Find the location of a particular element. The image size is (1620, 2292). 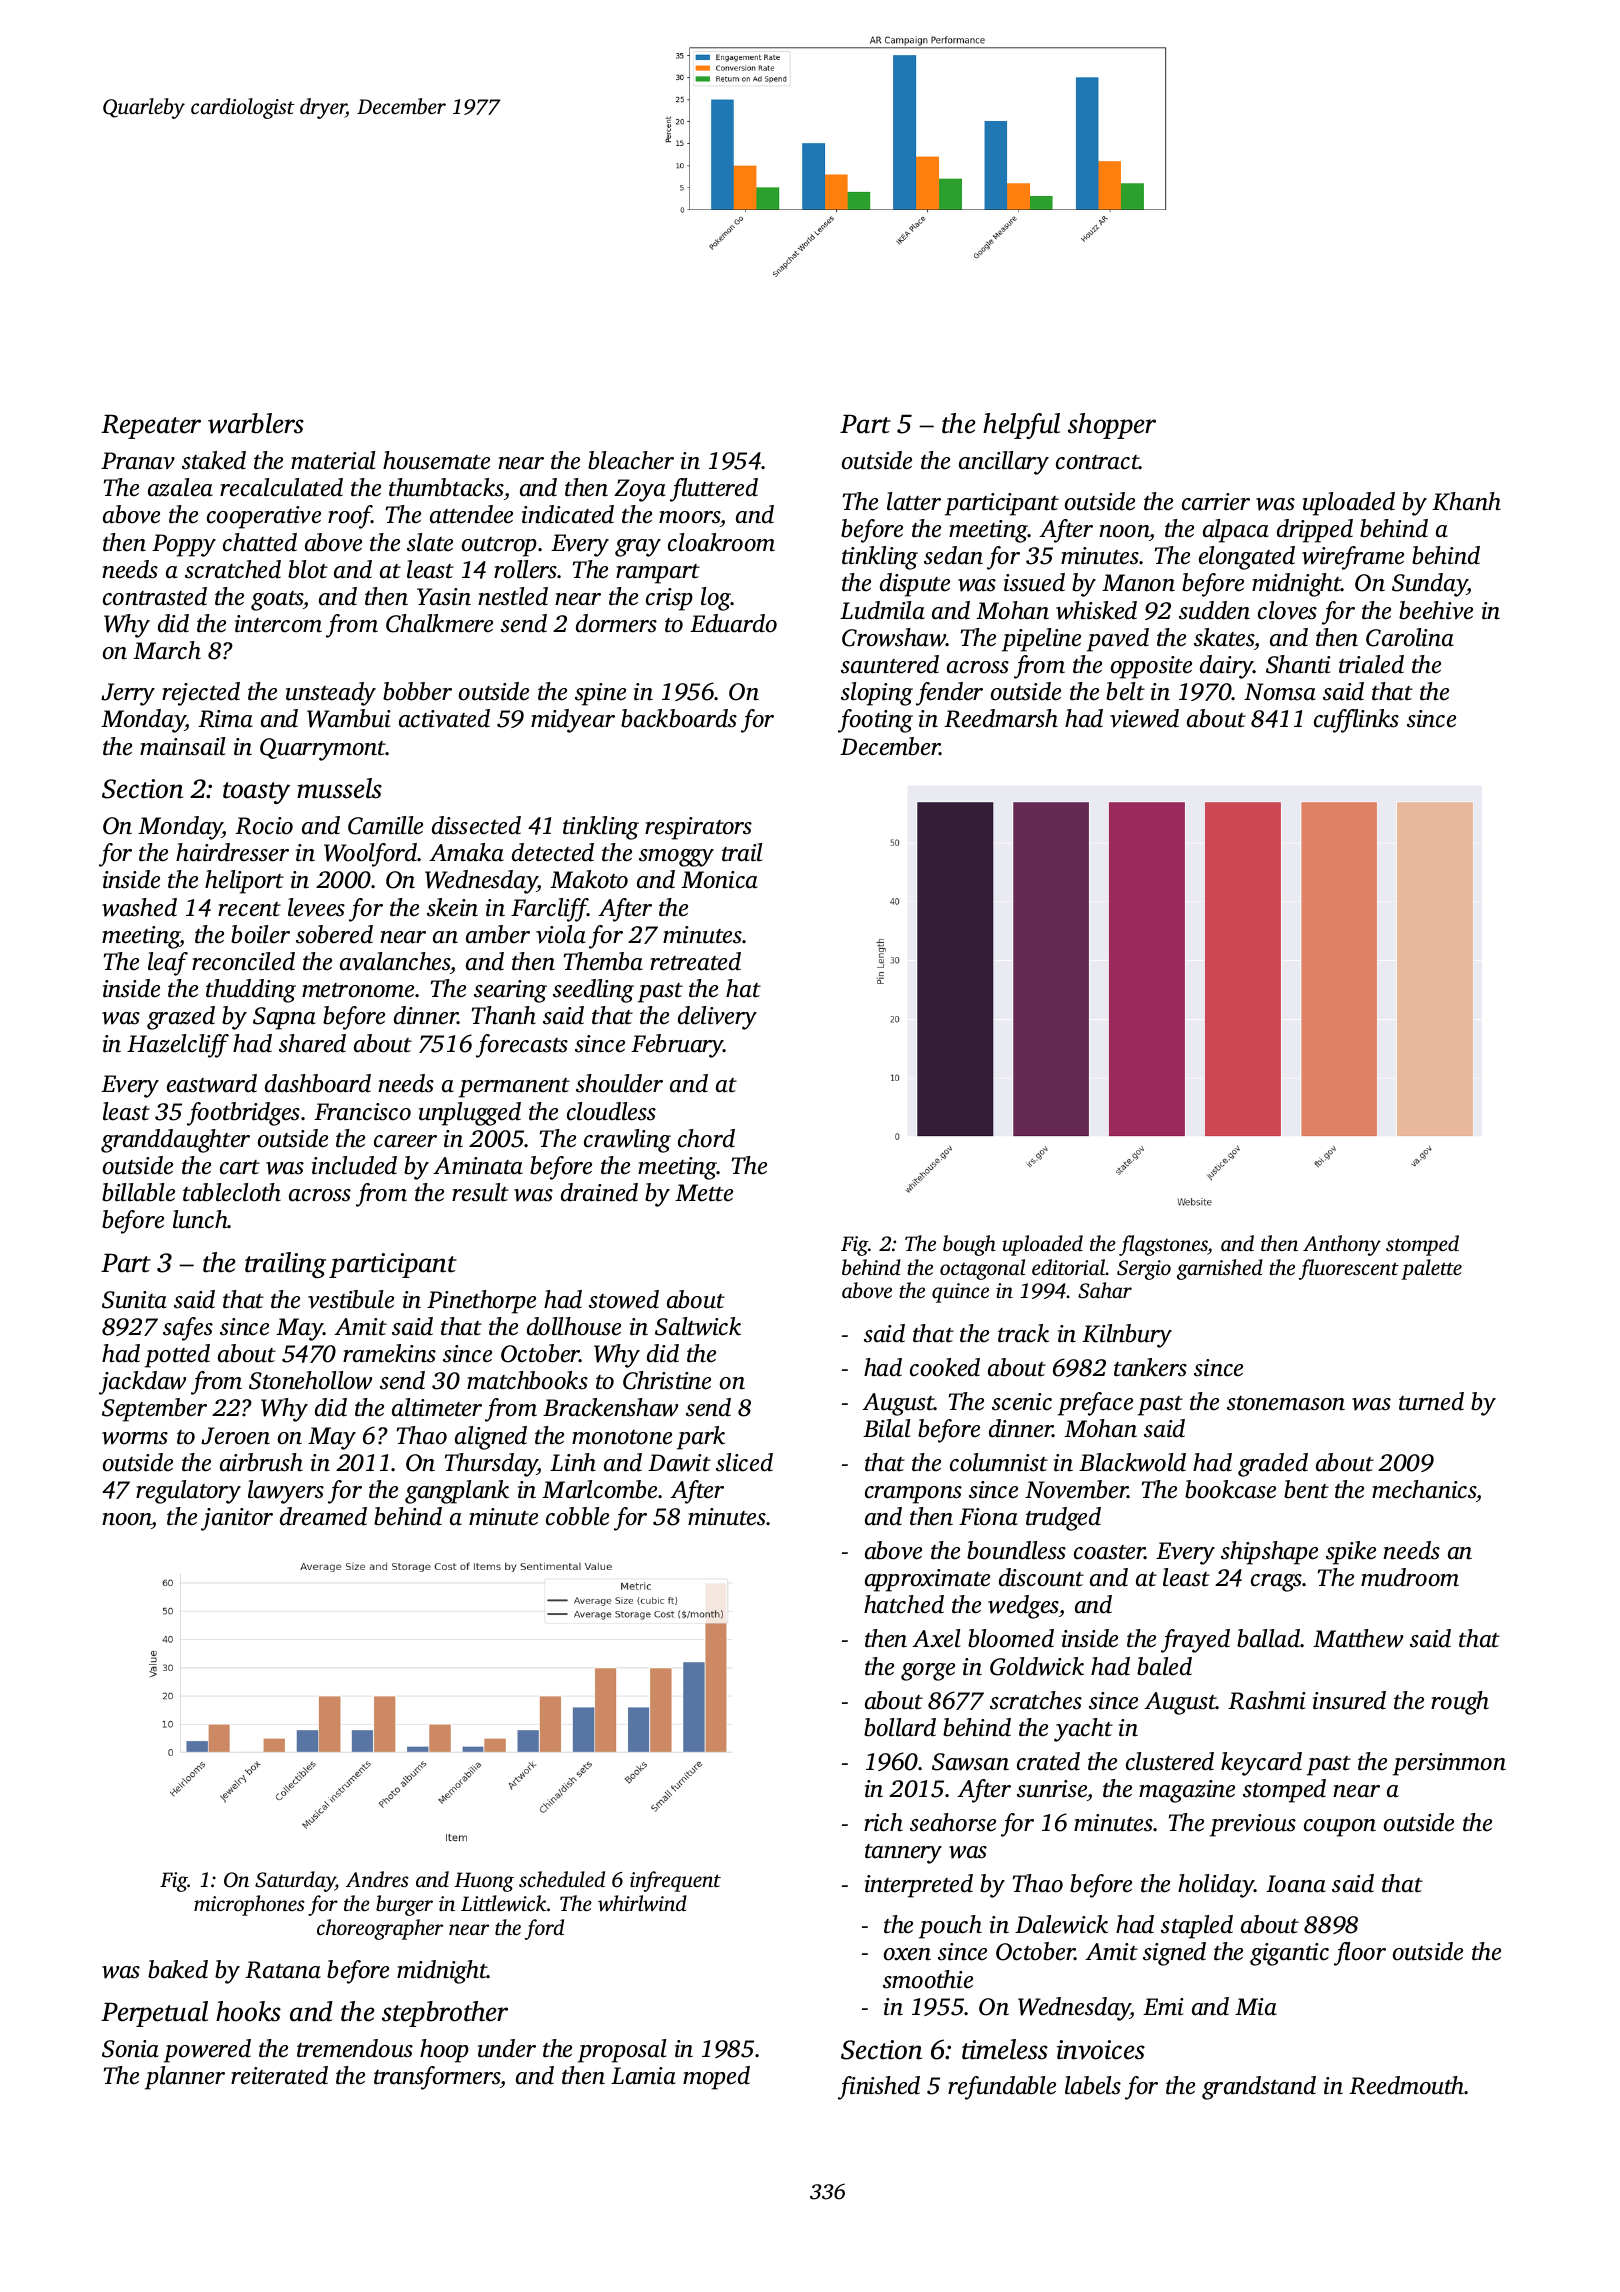

floor is located at coordinates (1360, 1954).
